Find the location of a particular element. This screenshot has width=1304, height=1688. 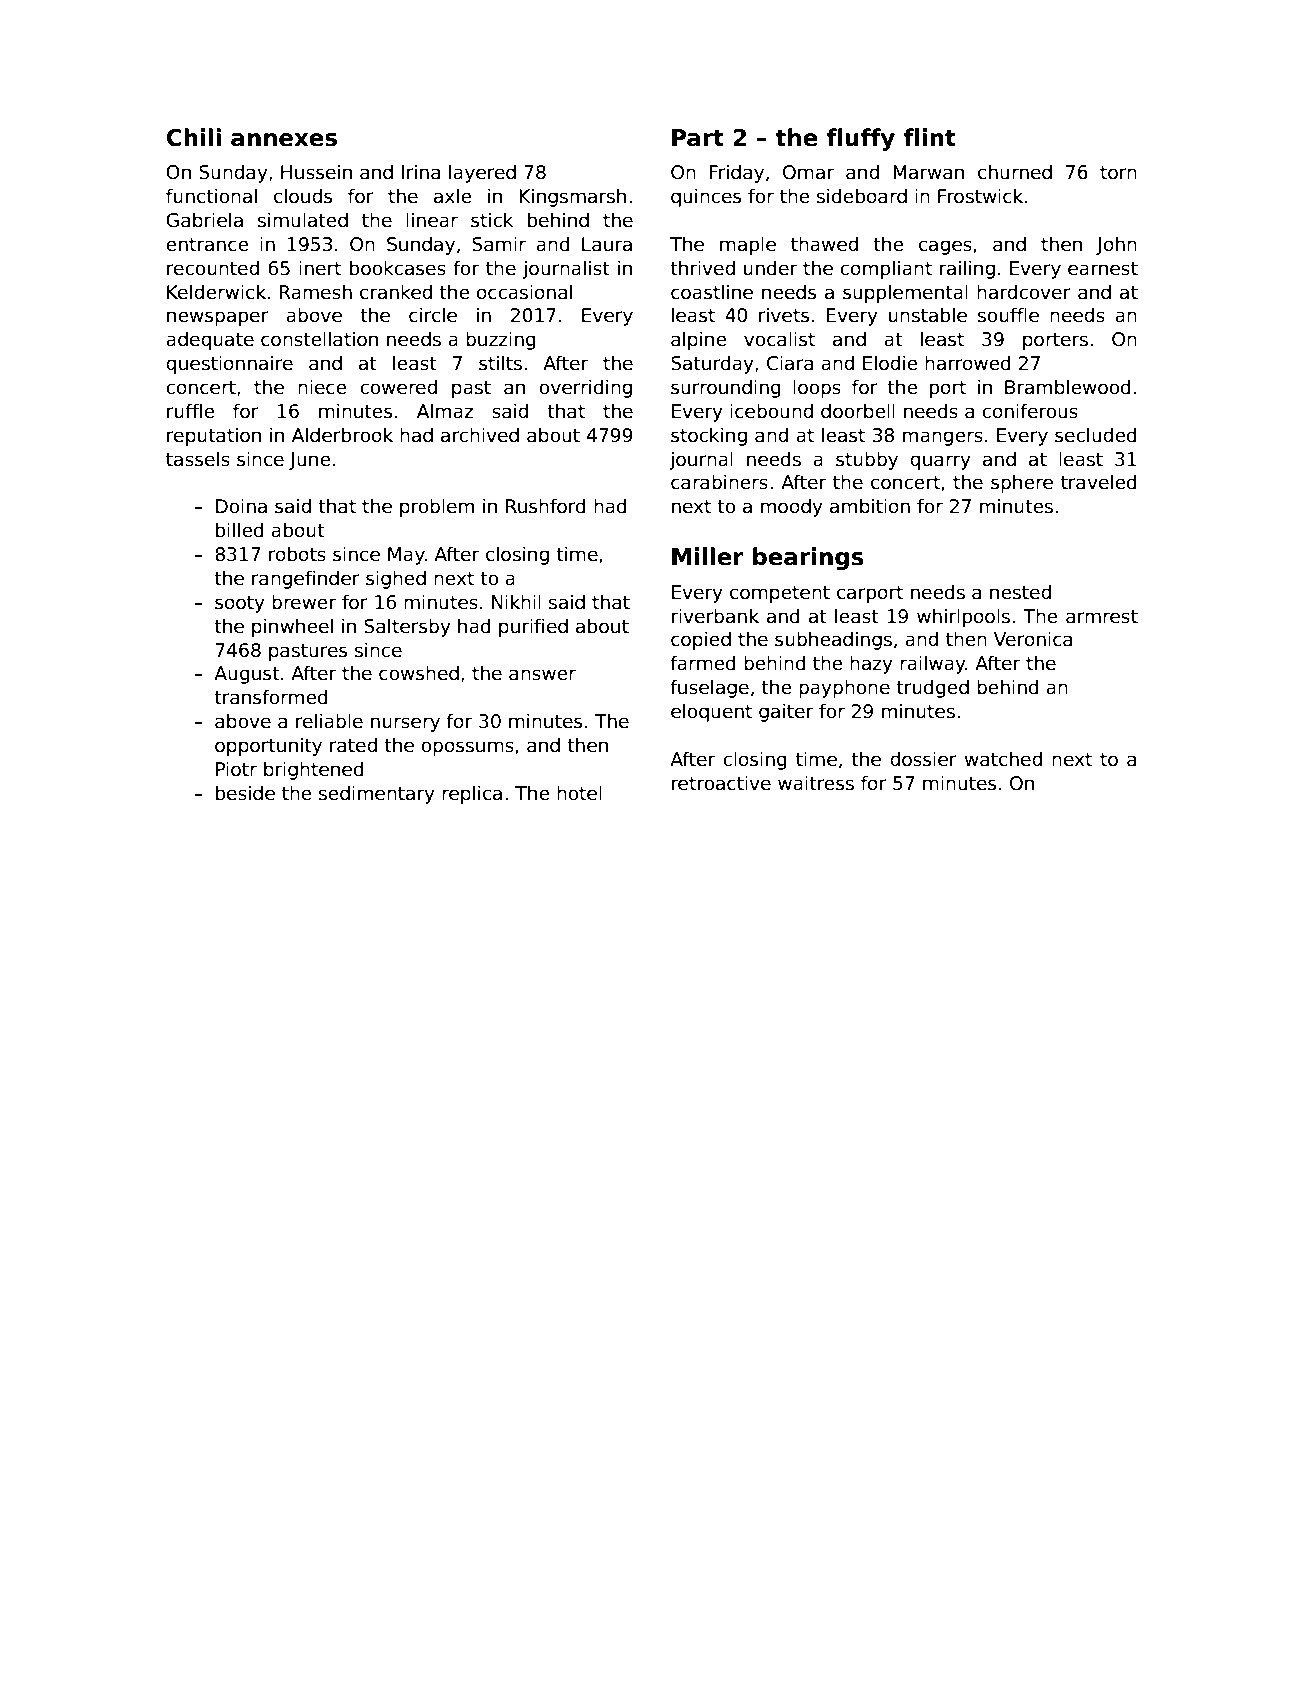

harrowed is located at coordinates (967, 363).
